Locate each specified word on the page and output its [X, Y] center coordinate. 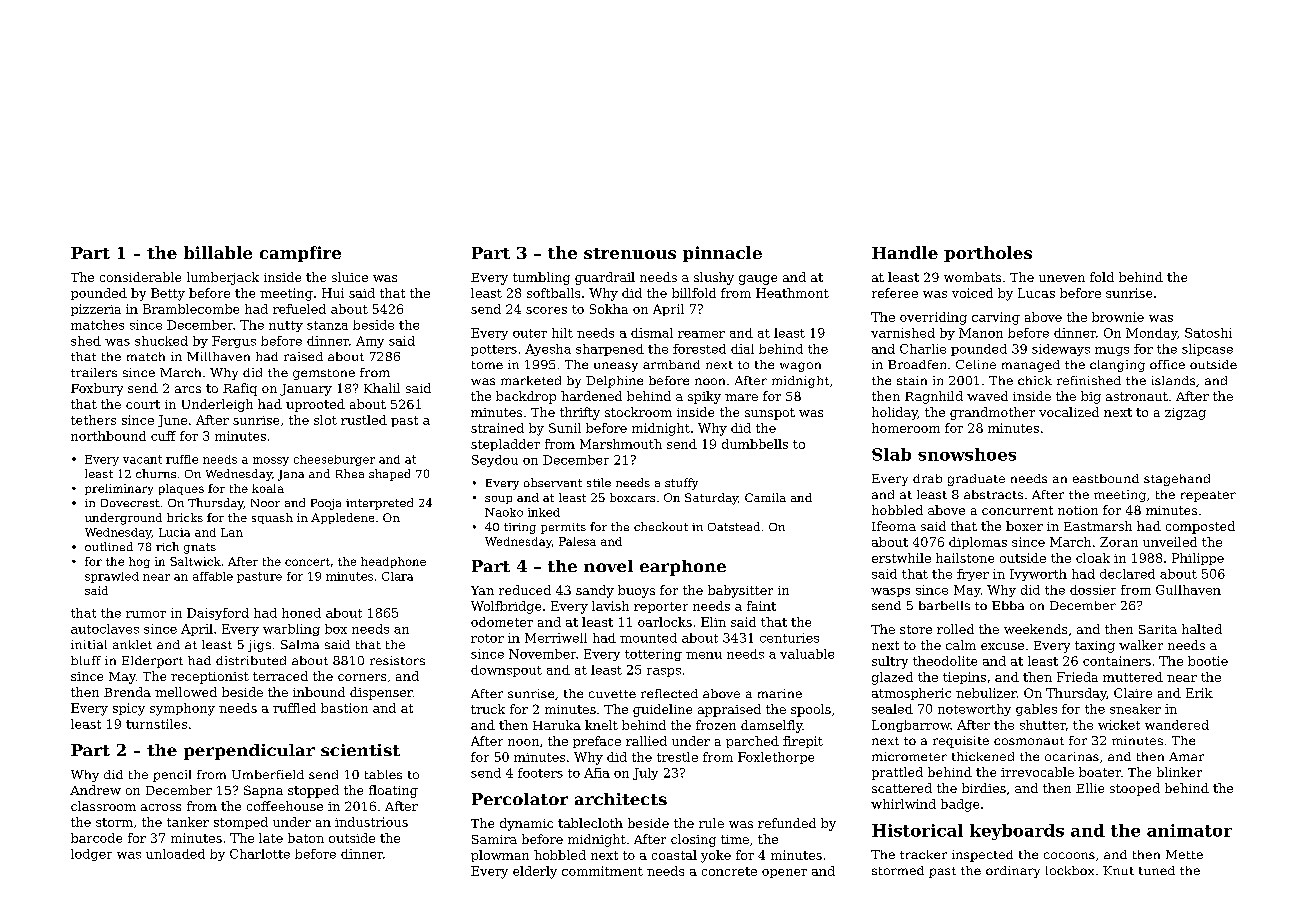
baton [306, 838]
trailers [94, 372]
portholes [988, 254]
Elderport [152, 662]
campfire [300, 254]
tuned [1157, 870]
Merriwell [556, 638]
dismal [652, 333]
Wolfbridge [506, 607]
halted [1202, 629]
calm [961, 645]
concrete [729, 871]
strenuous [630, 253]
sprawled [112, 577]
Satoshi [1208, 333]
